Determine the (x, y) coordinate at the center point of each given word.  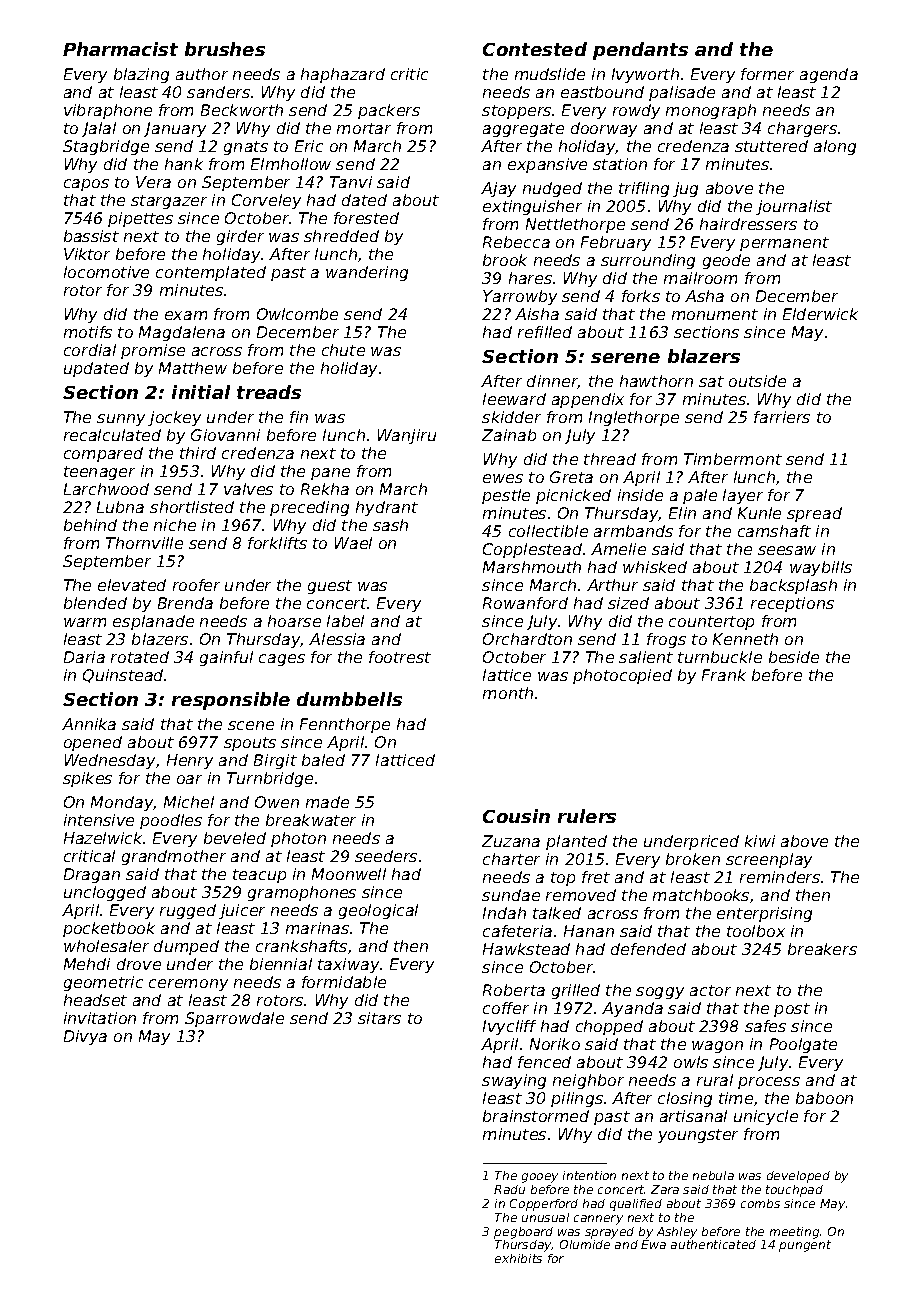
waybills (821, 568)
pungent (805, 1246)
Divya (85, 1037)
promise (153, 351)
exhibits (518, 1258)
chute (343, 350)
